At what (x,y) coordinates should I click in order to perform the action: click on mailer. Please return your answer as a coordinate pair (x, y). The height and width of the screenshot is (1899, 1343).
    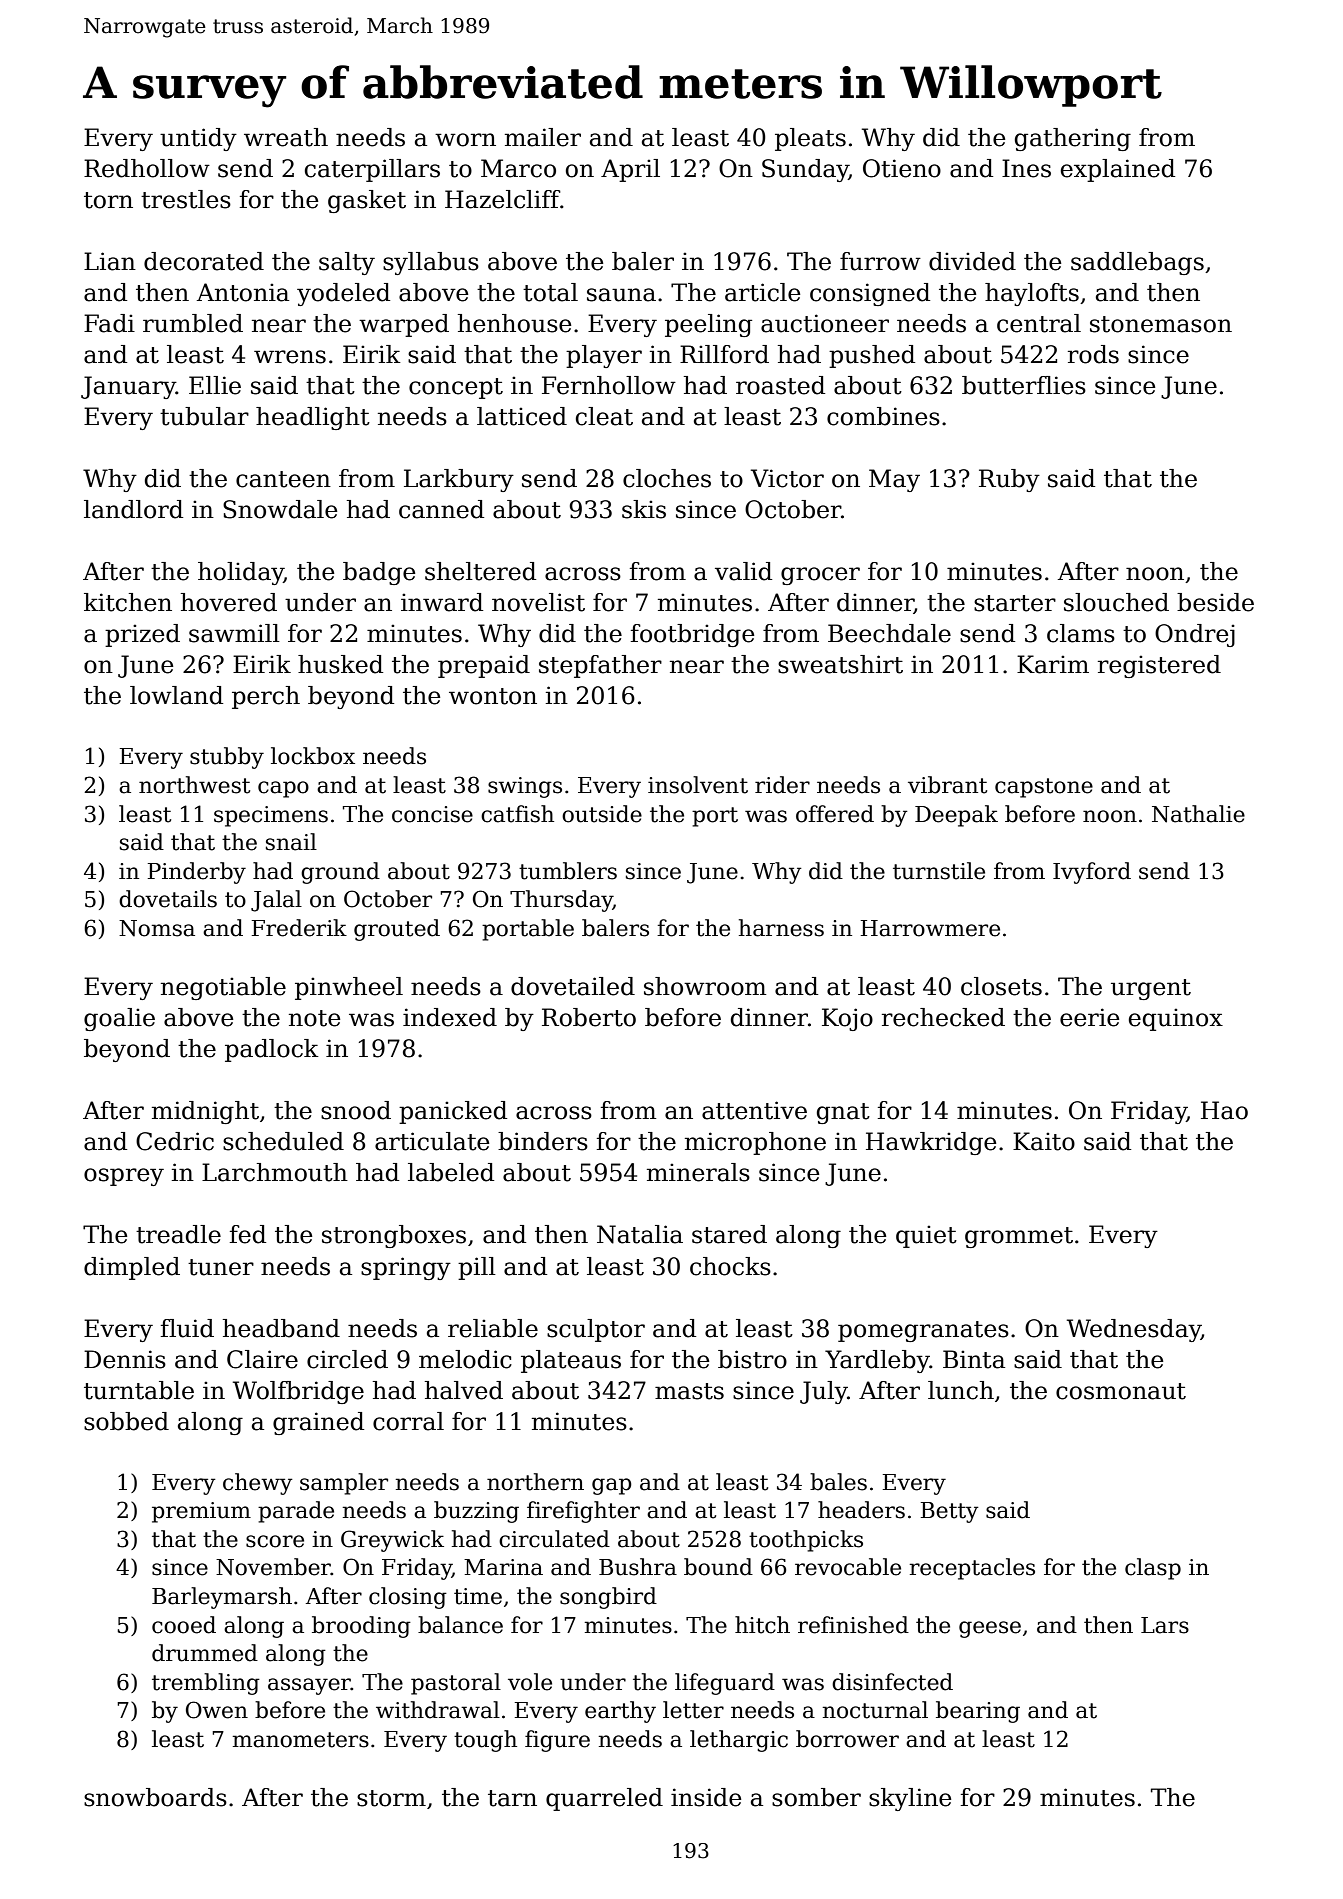
    Looking at the image, I should click on (543, 137).
